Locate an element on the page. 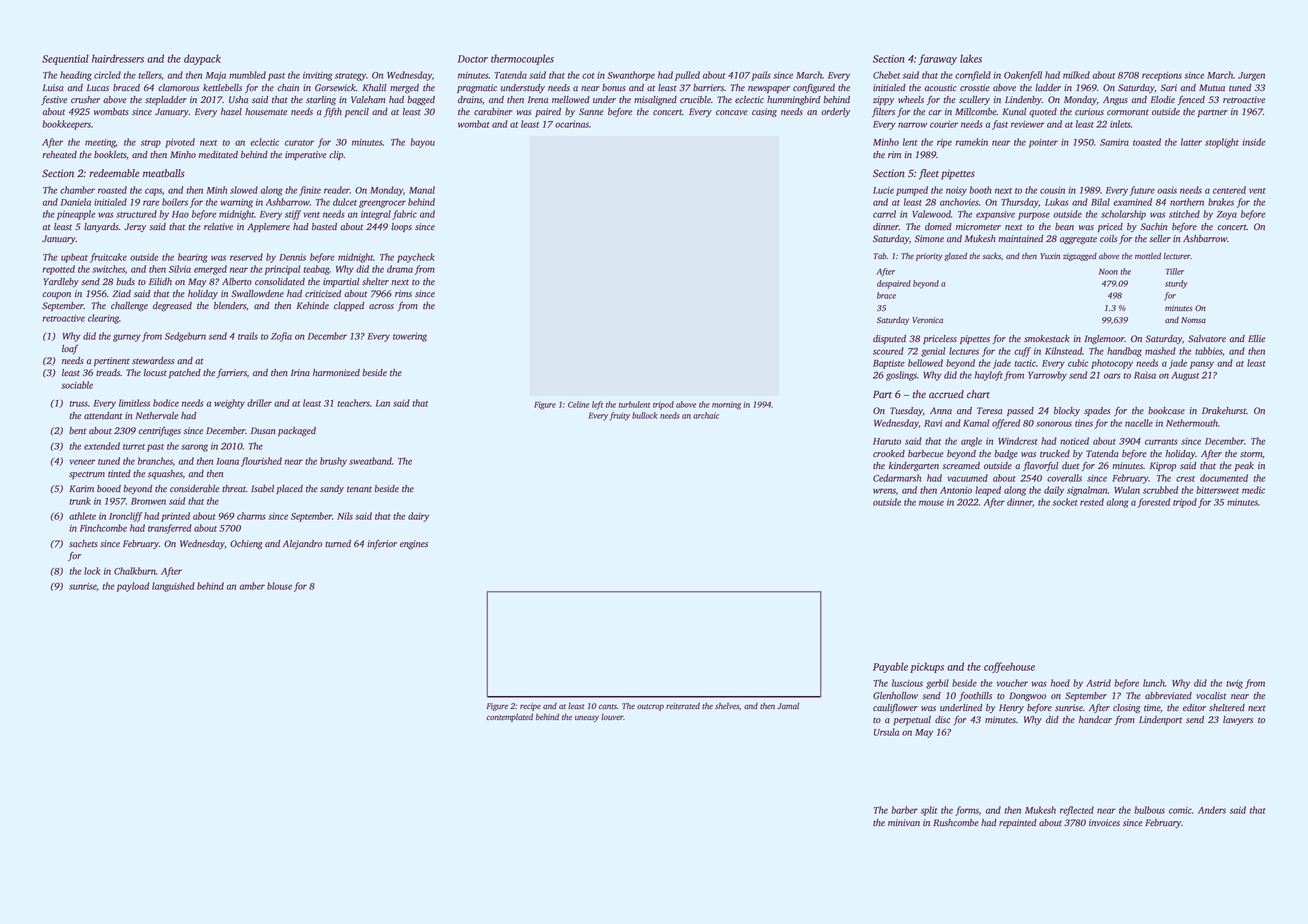 This document has height=924, width=1308. coveralls is located at coordinates (1064, 478).
